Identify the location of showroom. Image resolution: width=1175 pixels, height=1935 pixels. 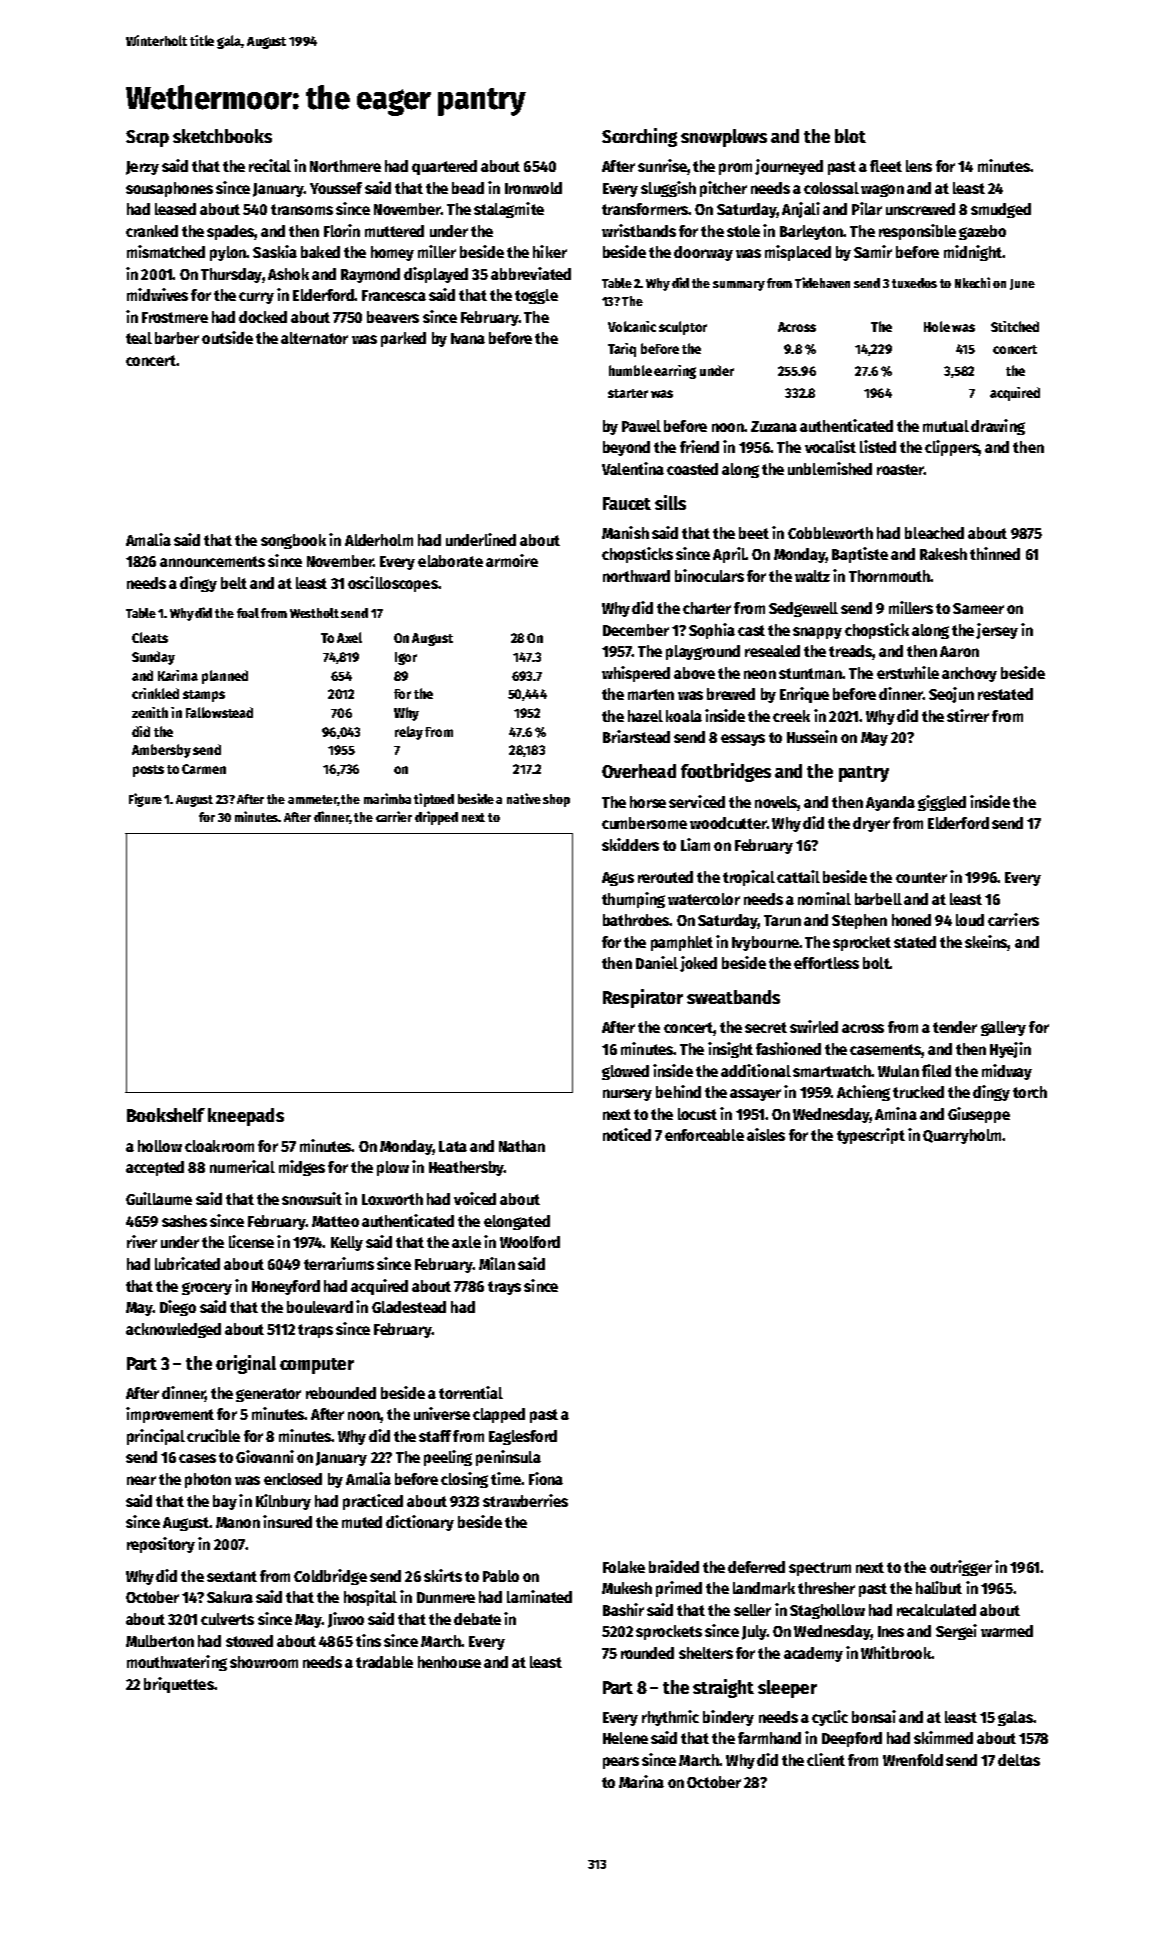
(264, 1662).
